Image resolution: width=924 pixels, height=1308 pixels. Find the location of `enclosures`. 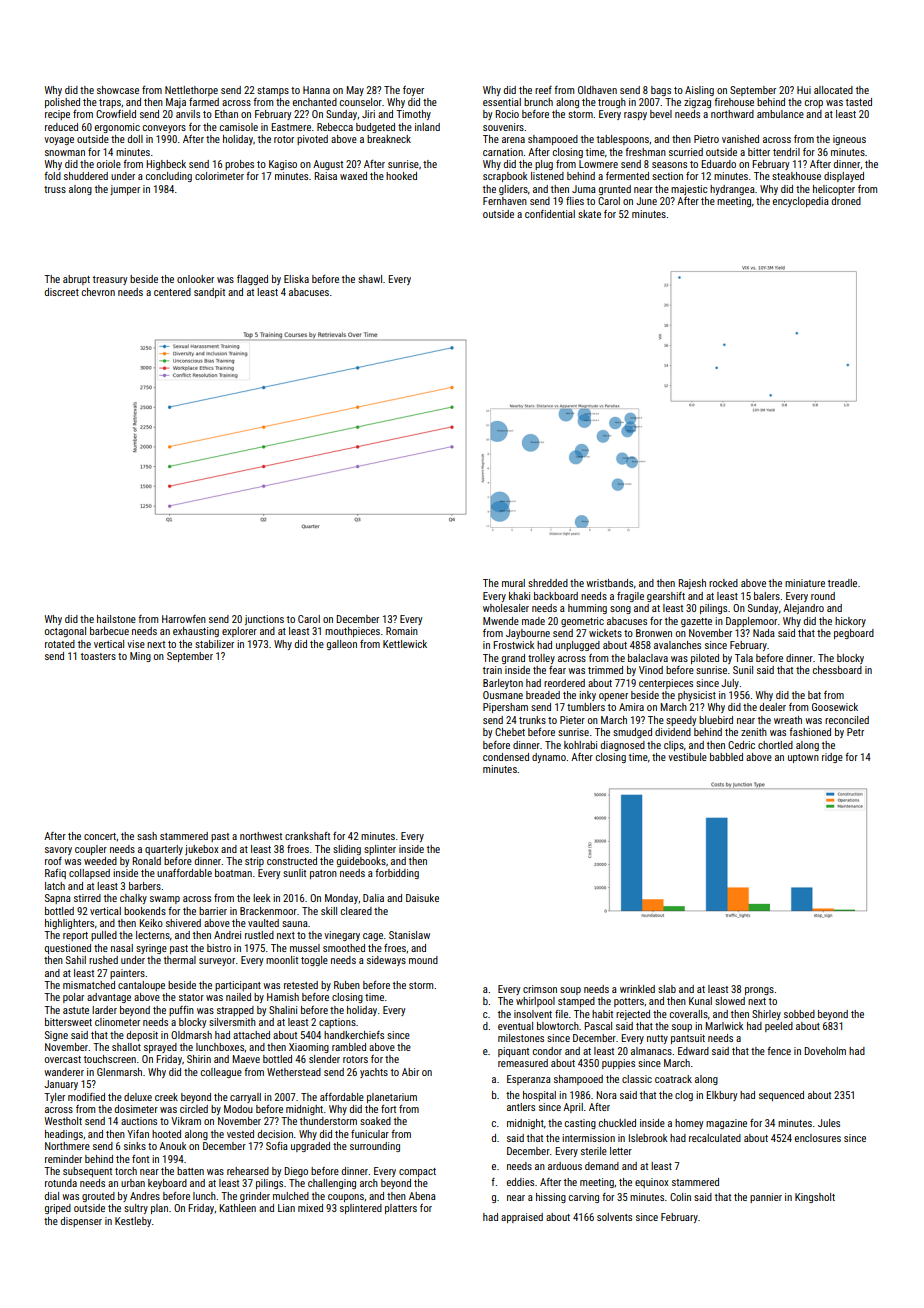

enclosures is located at coordinates (818, 1138).
